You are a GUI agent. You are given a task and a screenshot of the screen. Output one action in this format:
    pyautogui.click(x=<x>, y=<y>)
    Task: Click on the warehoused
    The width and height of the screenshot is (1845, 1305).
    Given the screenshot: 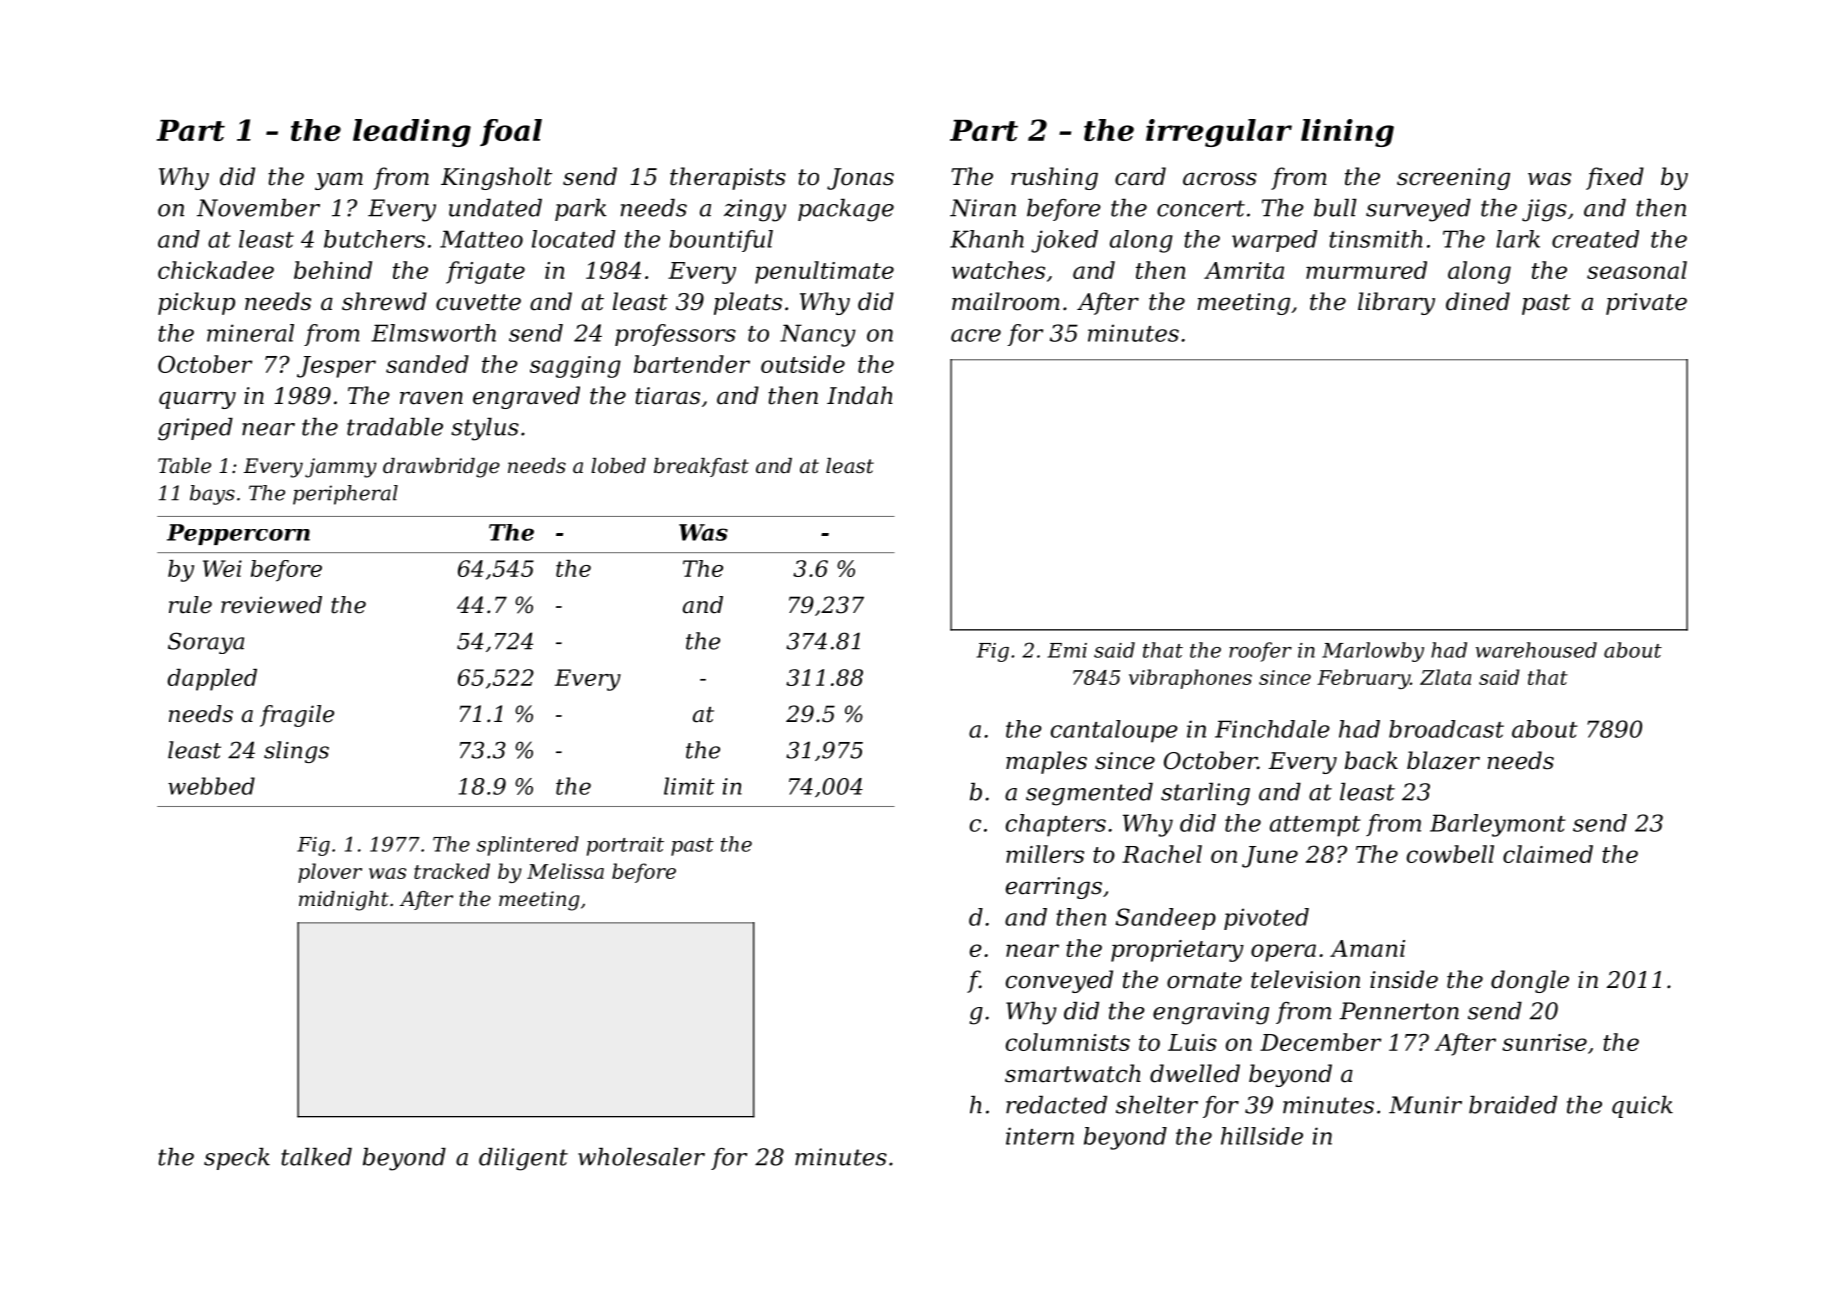 What is the action you would take?
    pyautogui.click(x=1536, y=650)
